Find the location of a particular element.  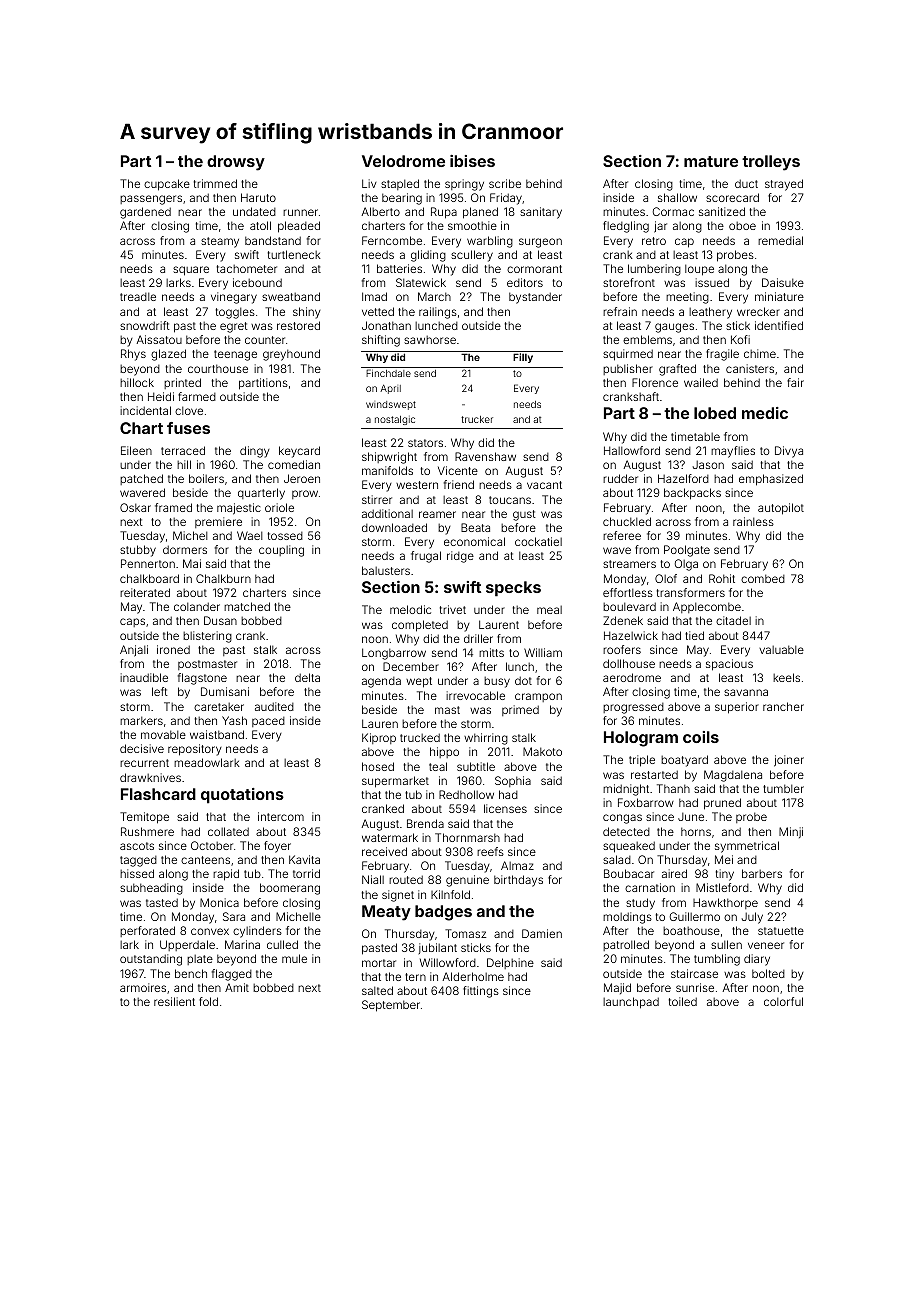

keels is located at coordinates (786, 677).
